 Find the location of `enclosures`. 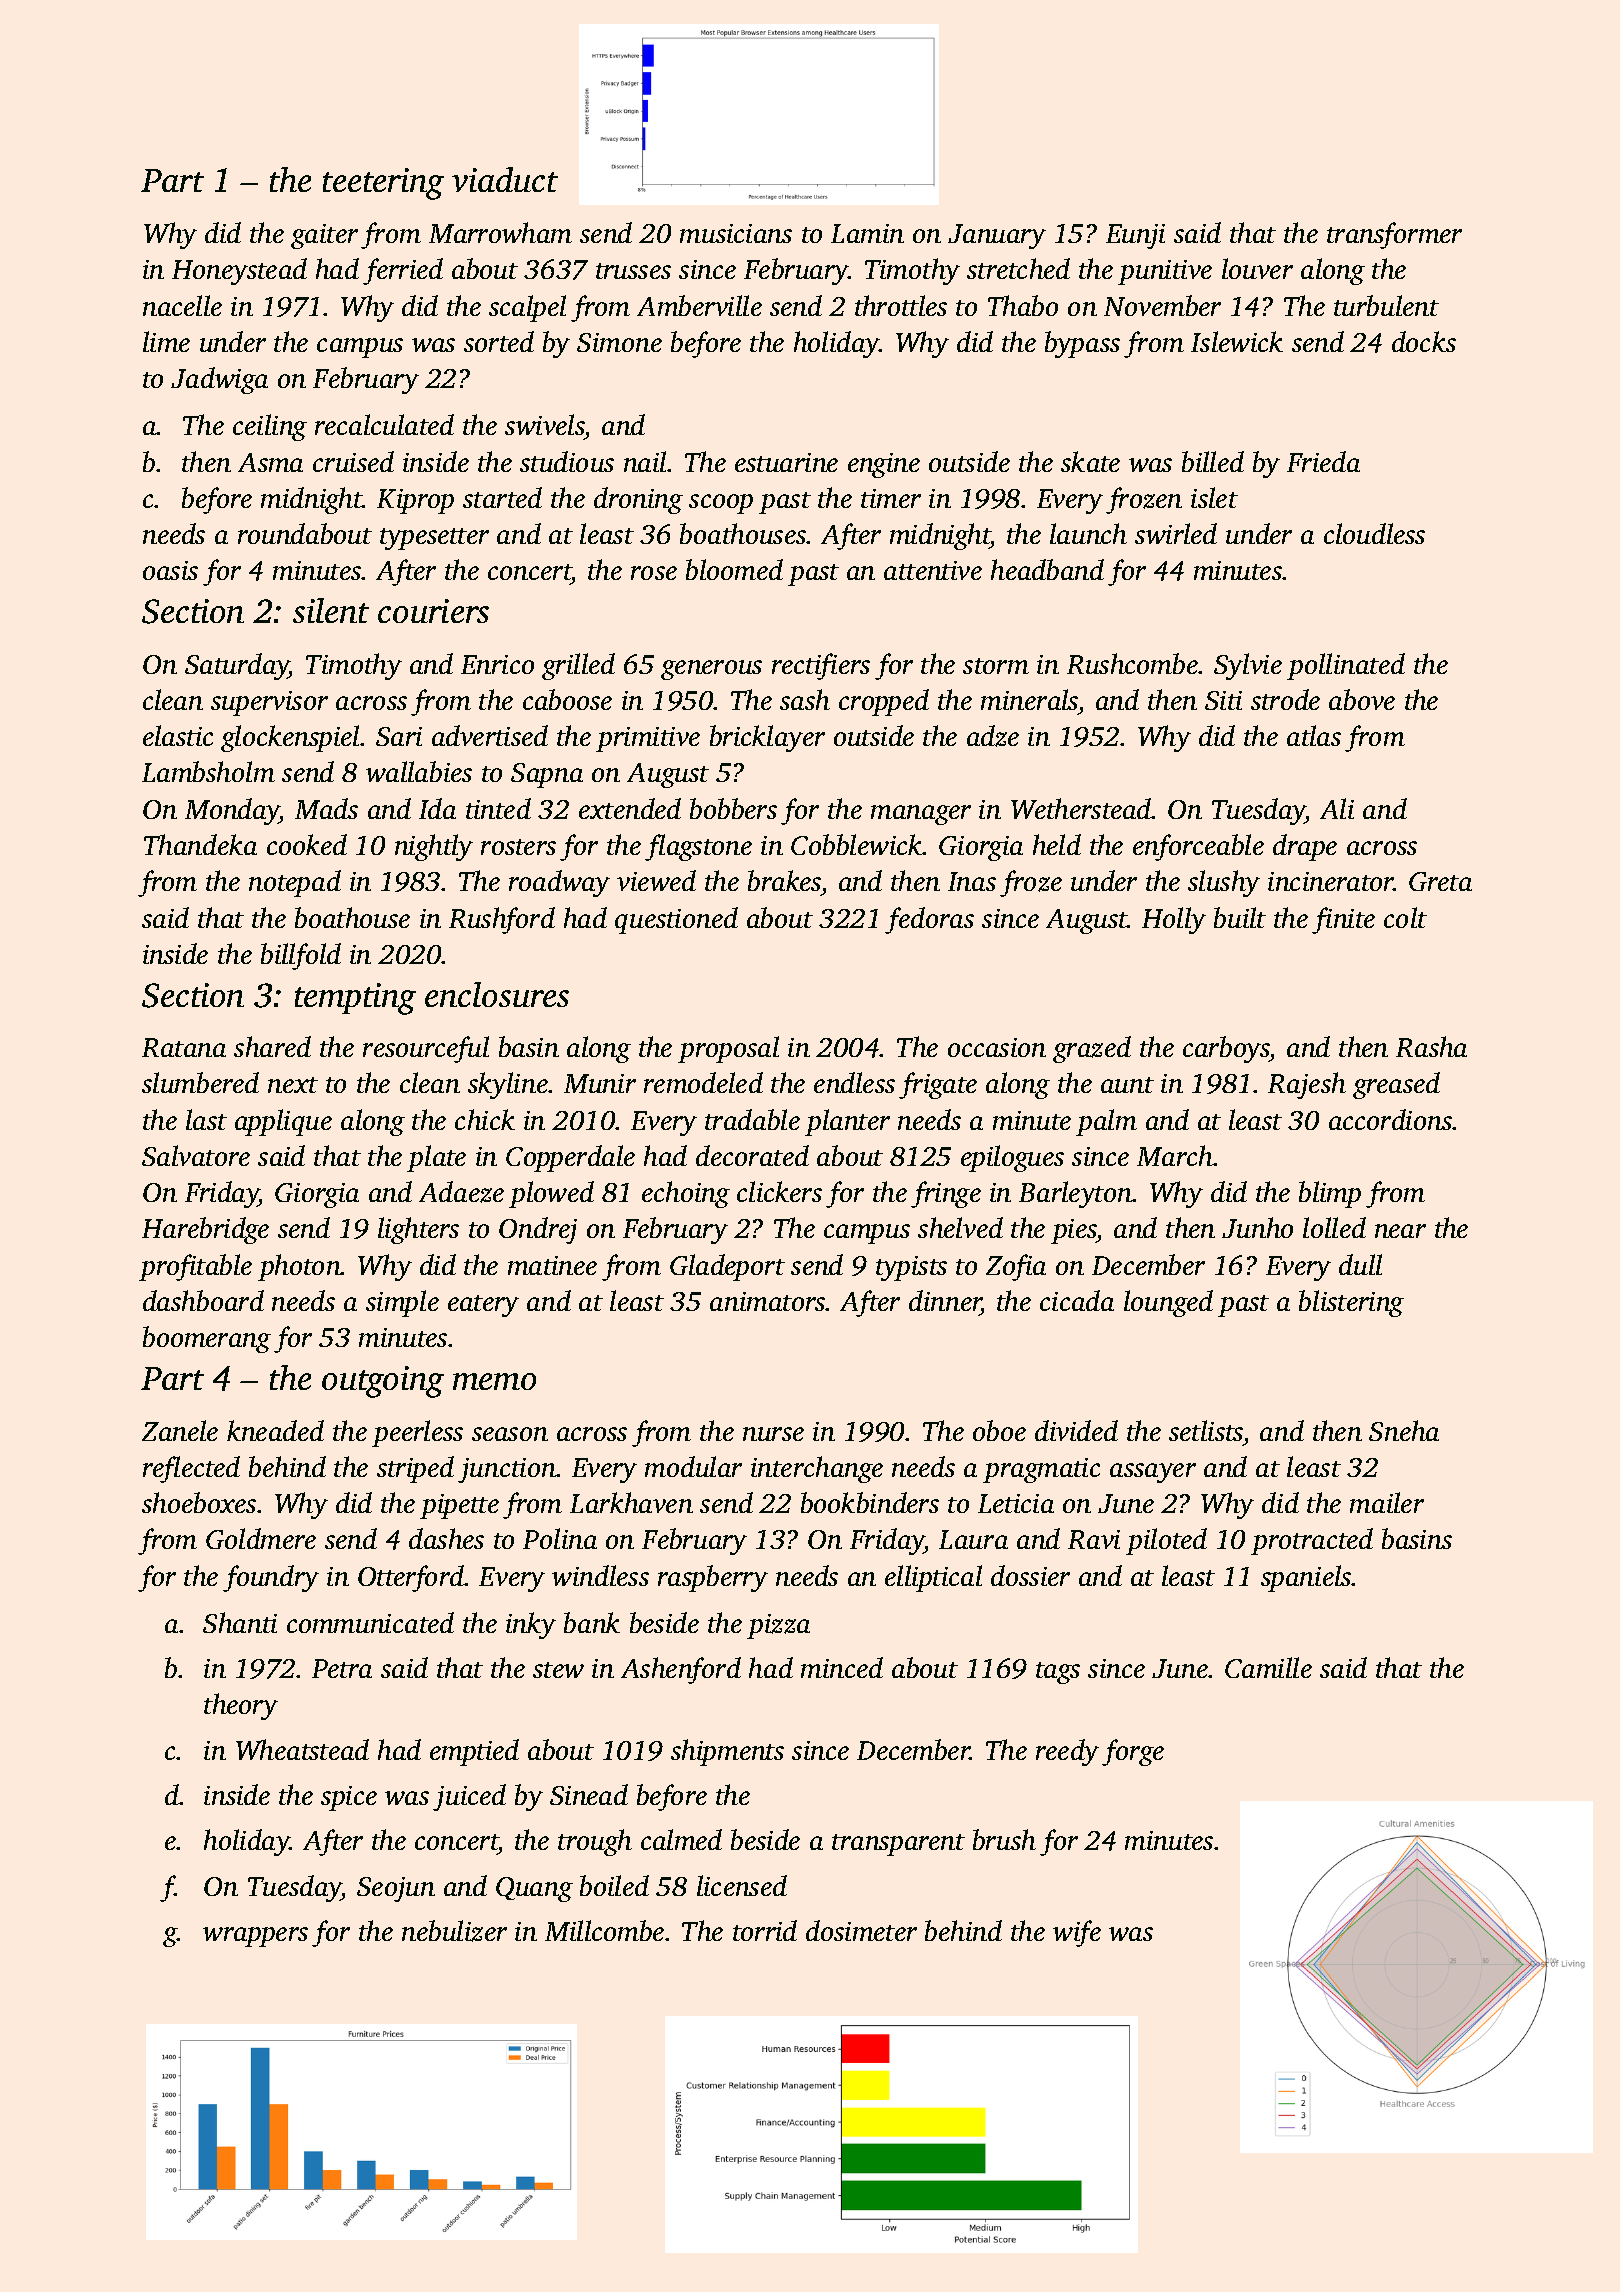

enclosures is located at coordinates (497, 994).
